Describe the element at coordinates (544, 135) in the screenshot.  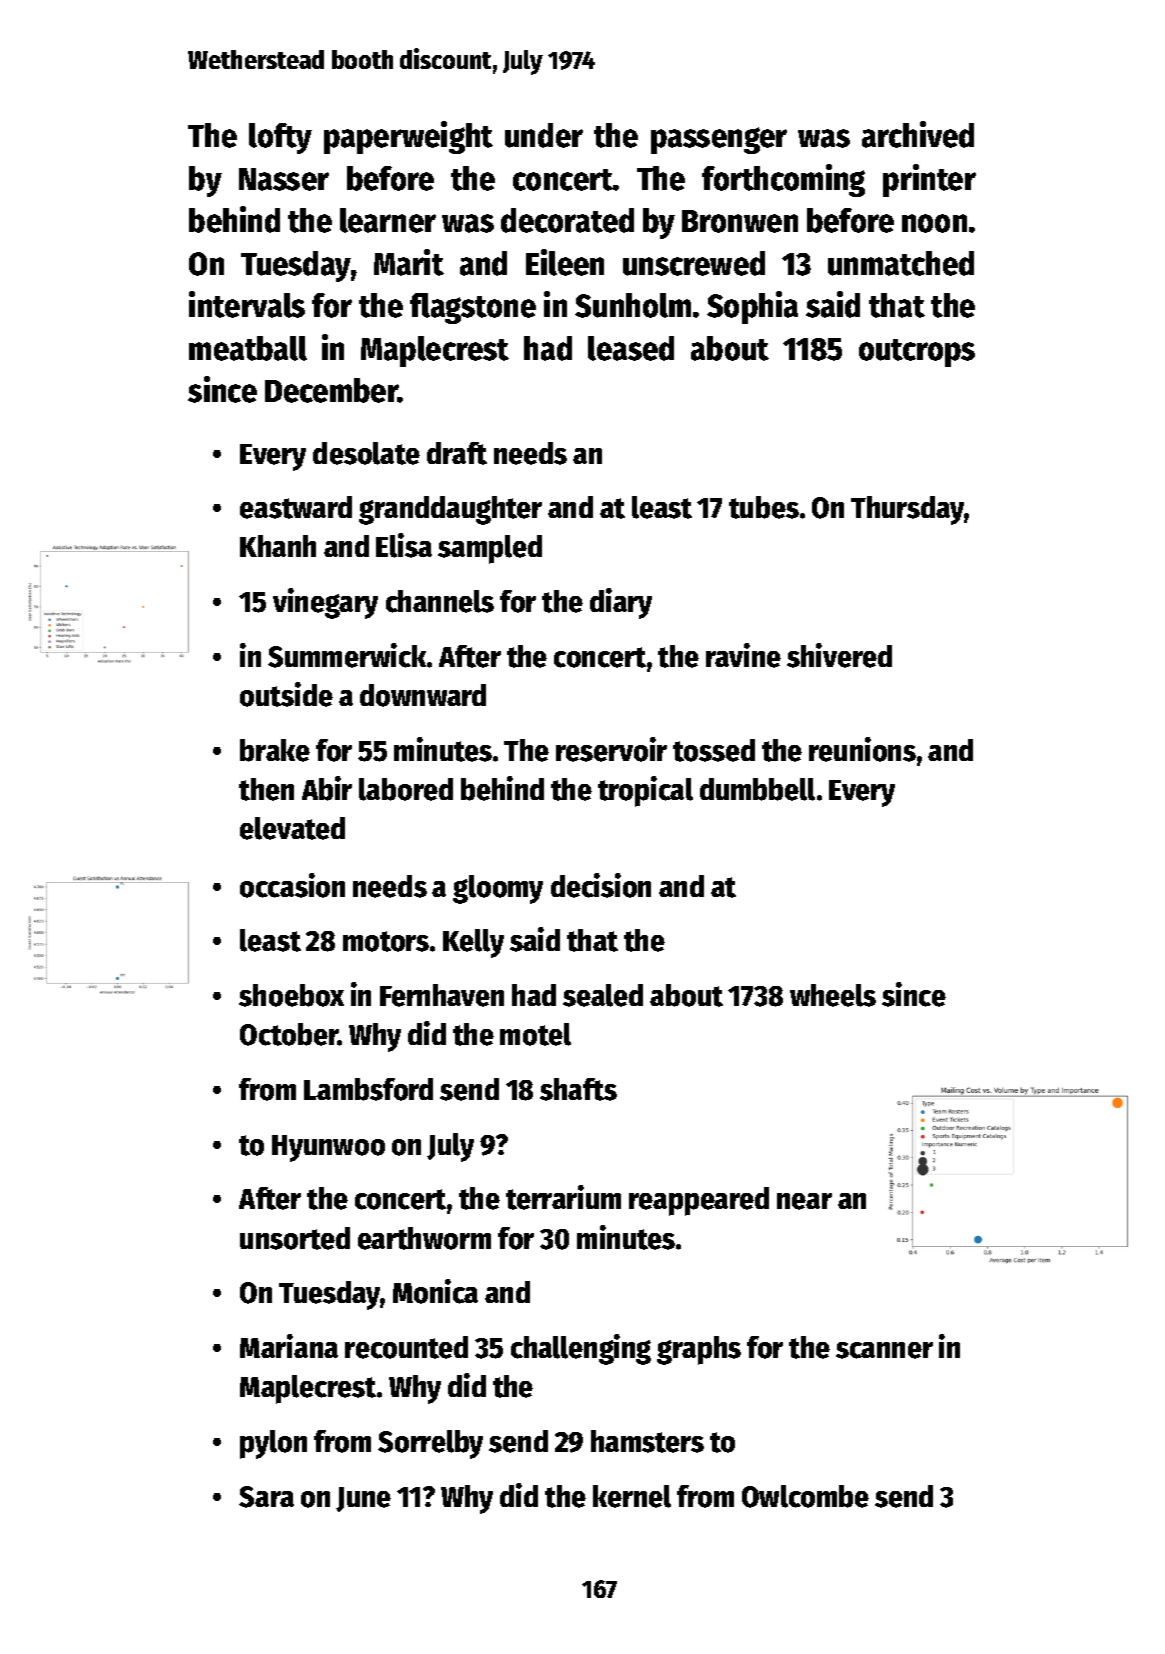
I see `under` at that location.
